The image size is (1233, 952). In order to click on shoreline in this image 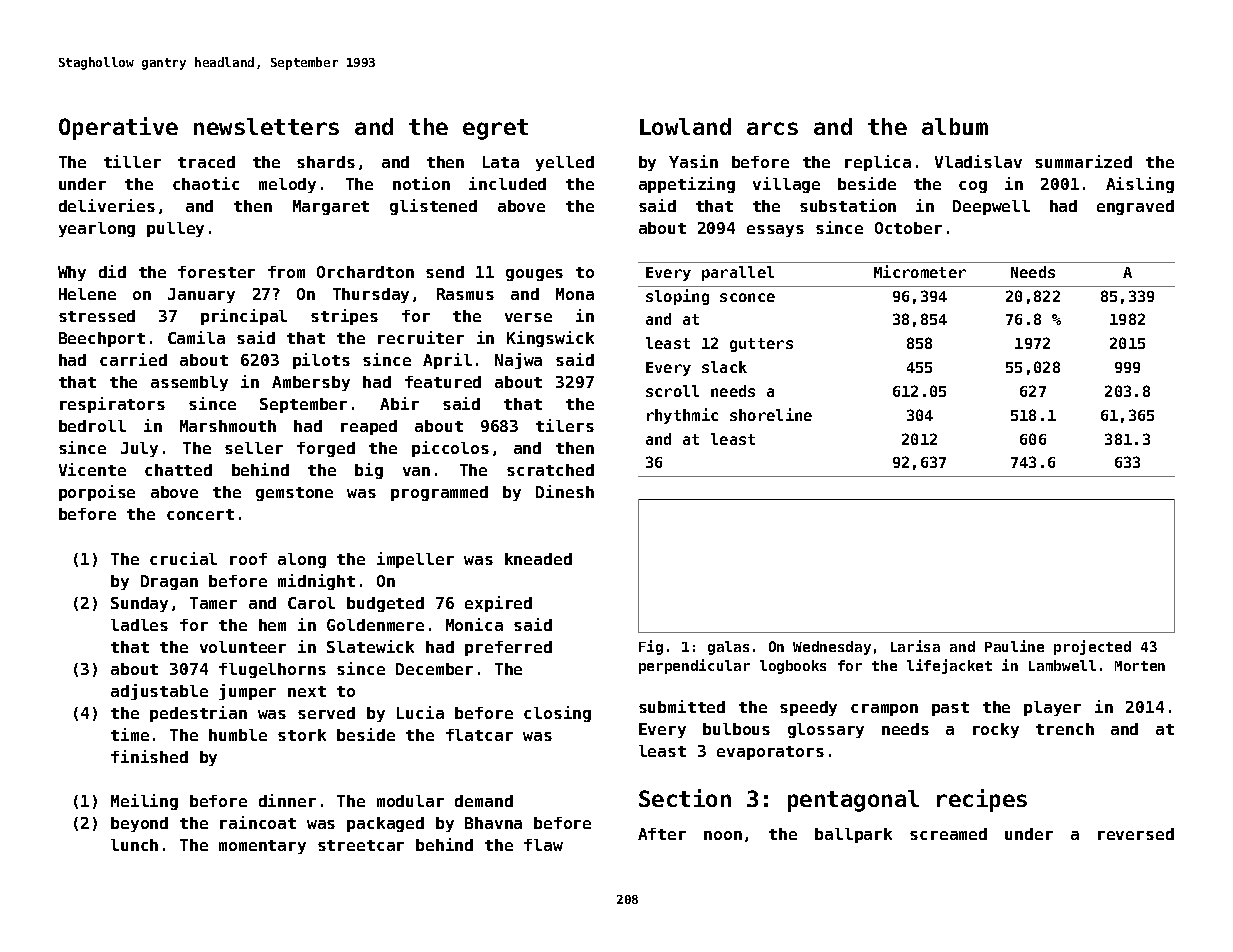, I will do `click(771, 414)`.
